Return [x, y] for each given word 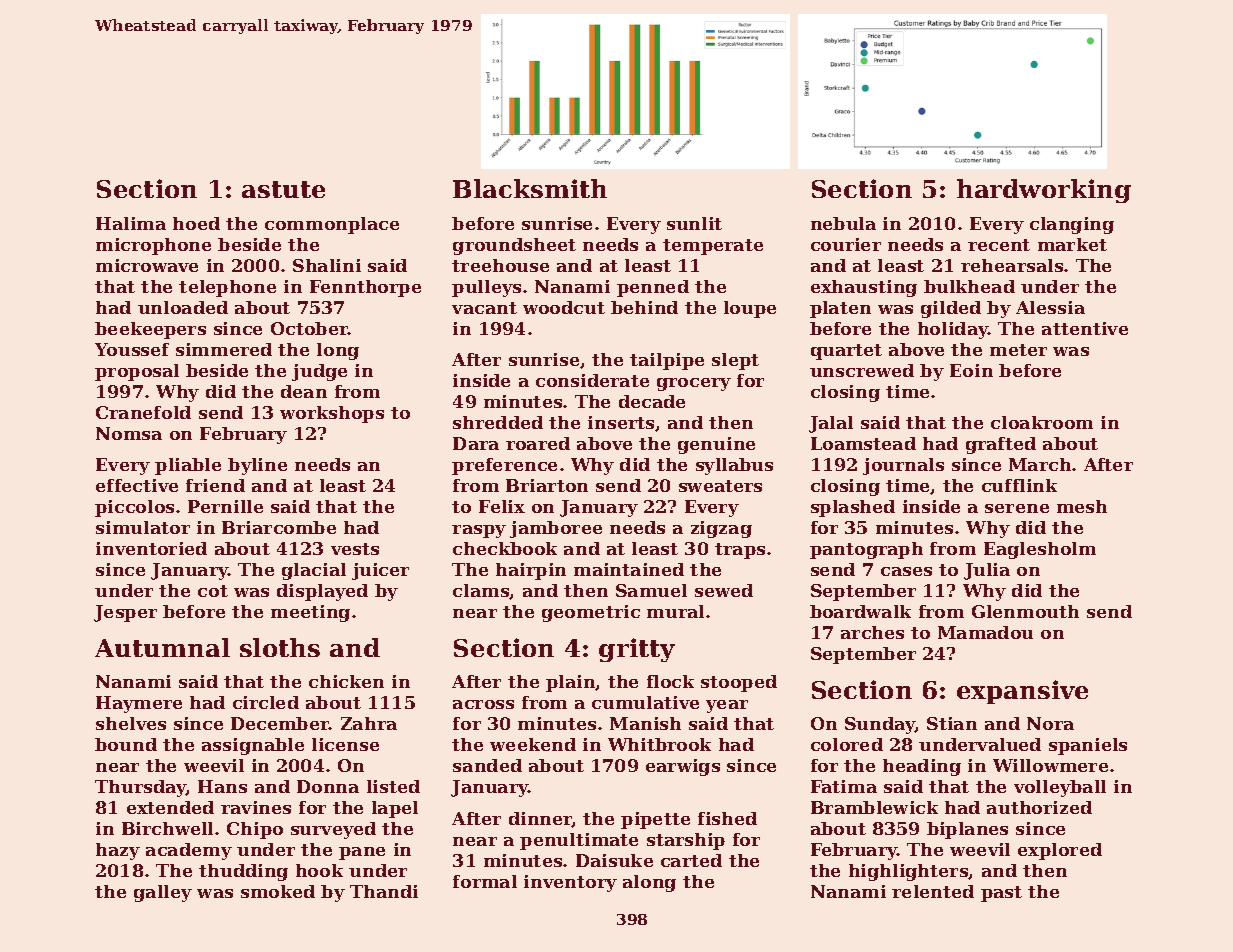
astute [283, 189]
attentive [1085, 328]
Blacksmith [530, 188]
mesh [1082, 506]
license [345, 744]
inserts [621, 422]
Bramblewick [874, 807]
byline [257, 466]
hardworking [1044, 191]
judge [319, 372]
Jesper [125, 613]
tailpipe [667, 361]
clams [481, 591]
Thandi [384, 891]
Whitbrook [659, 744]
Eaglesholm [1040, 550]
